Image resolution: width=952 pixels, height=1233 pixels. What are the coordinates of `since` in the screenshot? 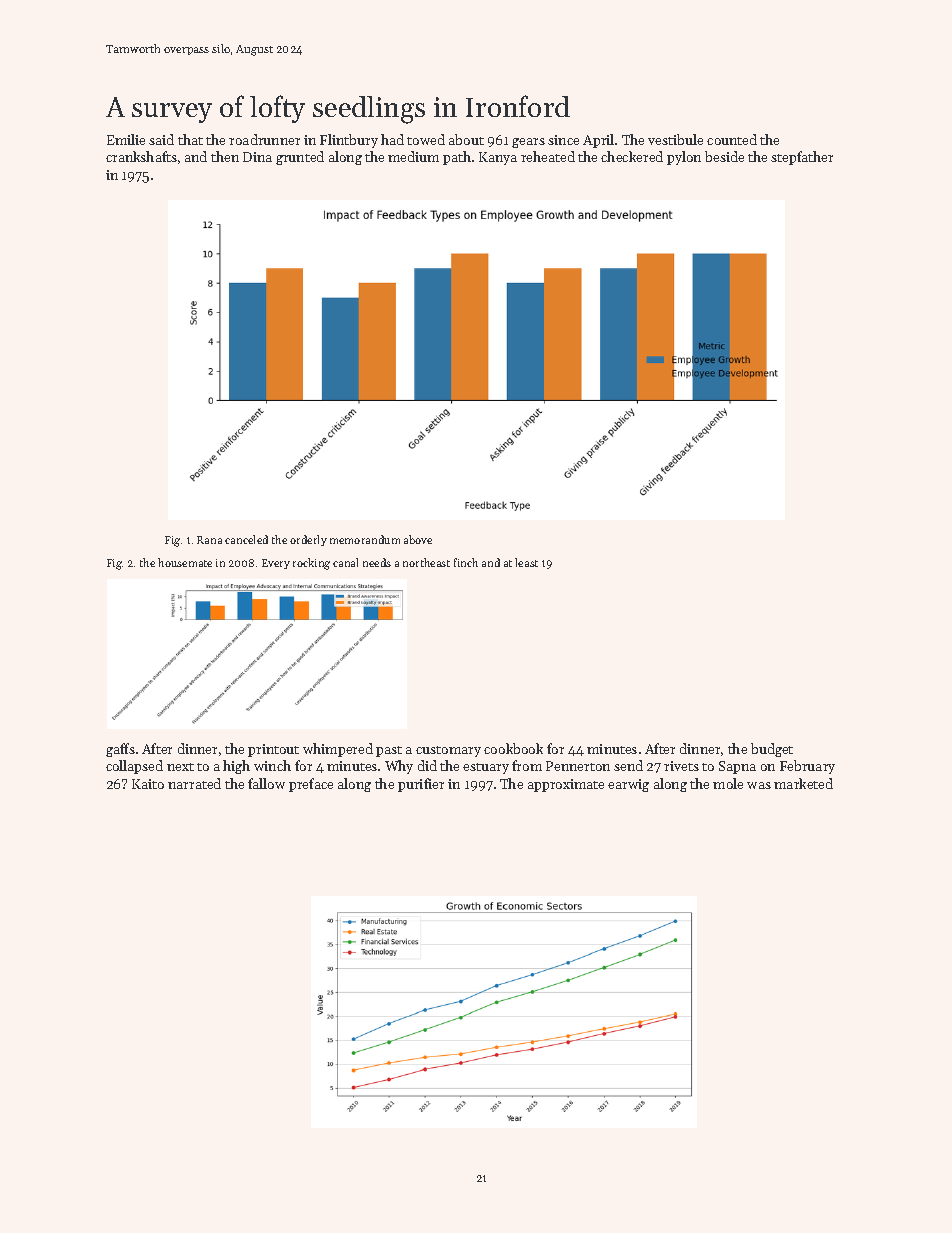 It's located at (563, 140).
